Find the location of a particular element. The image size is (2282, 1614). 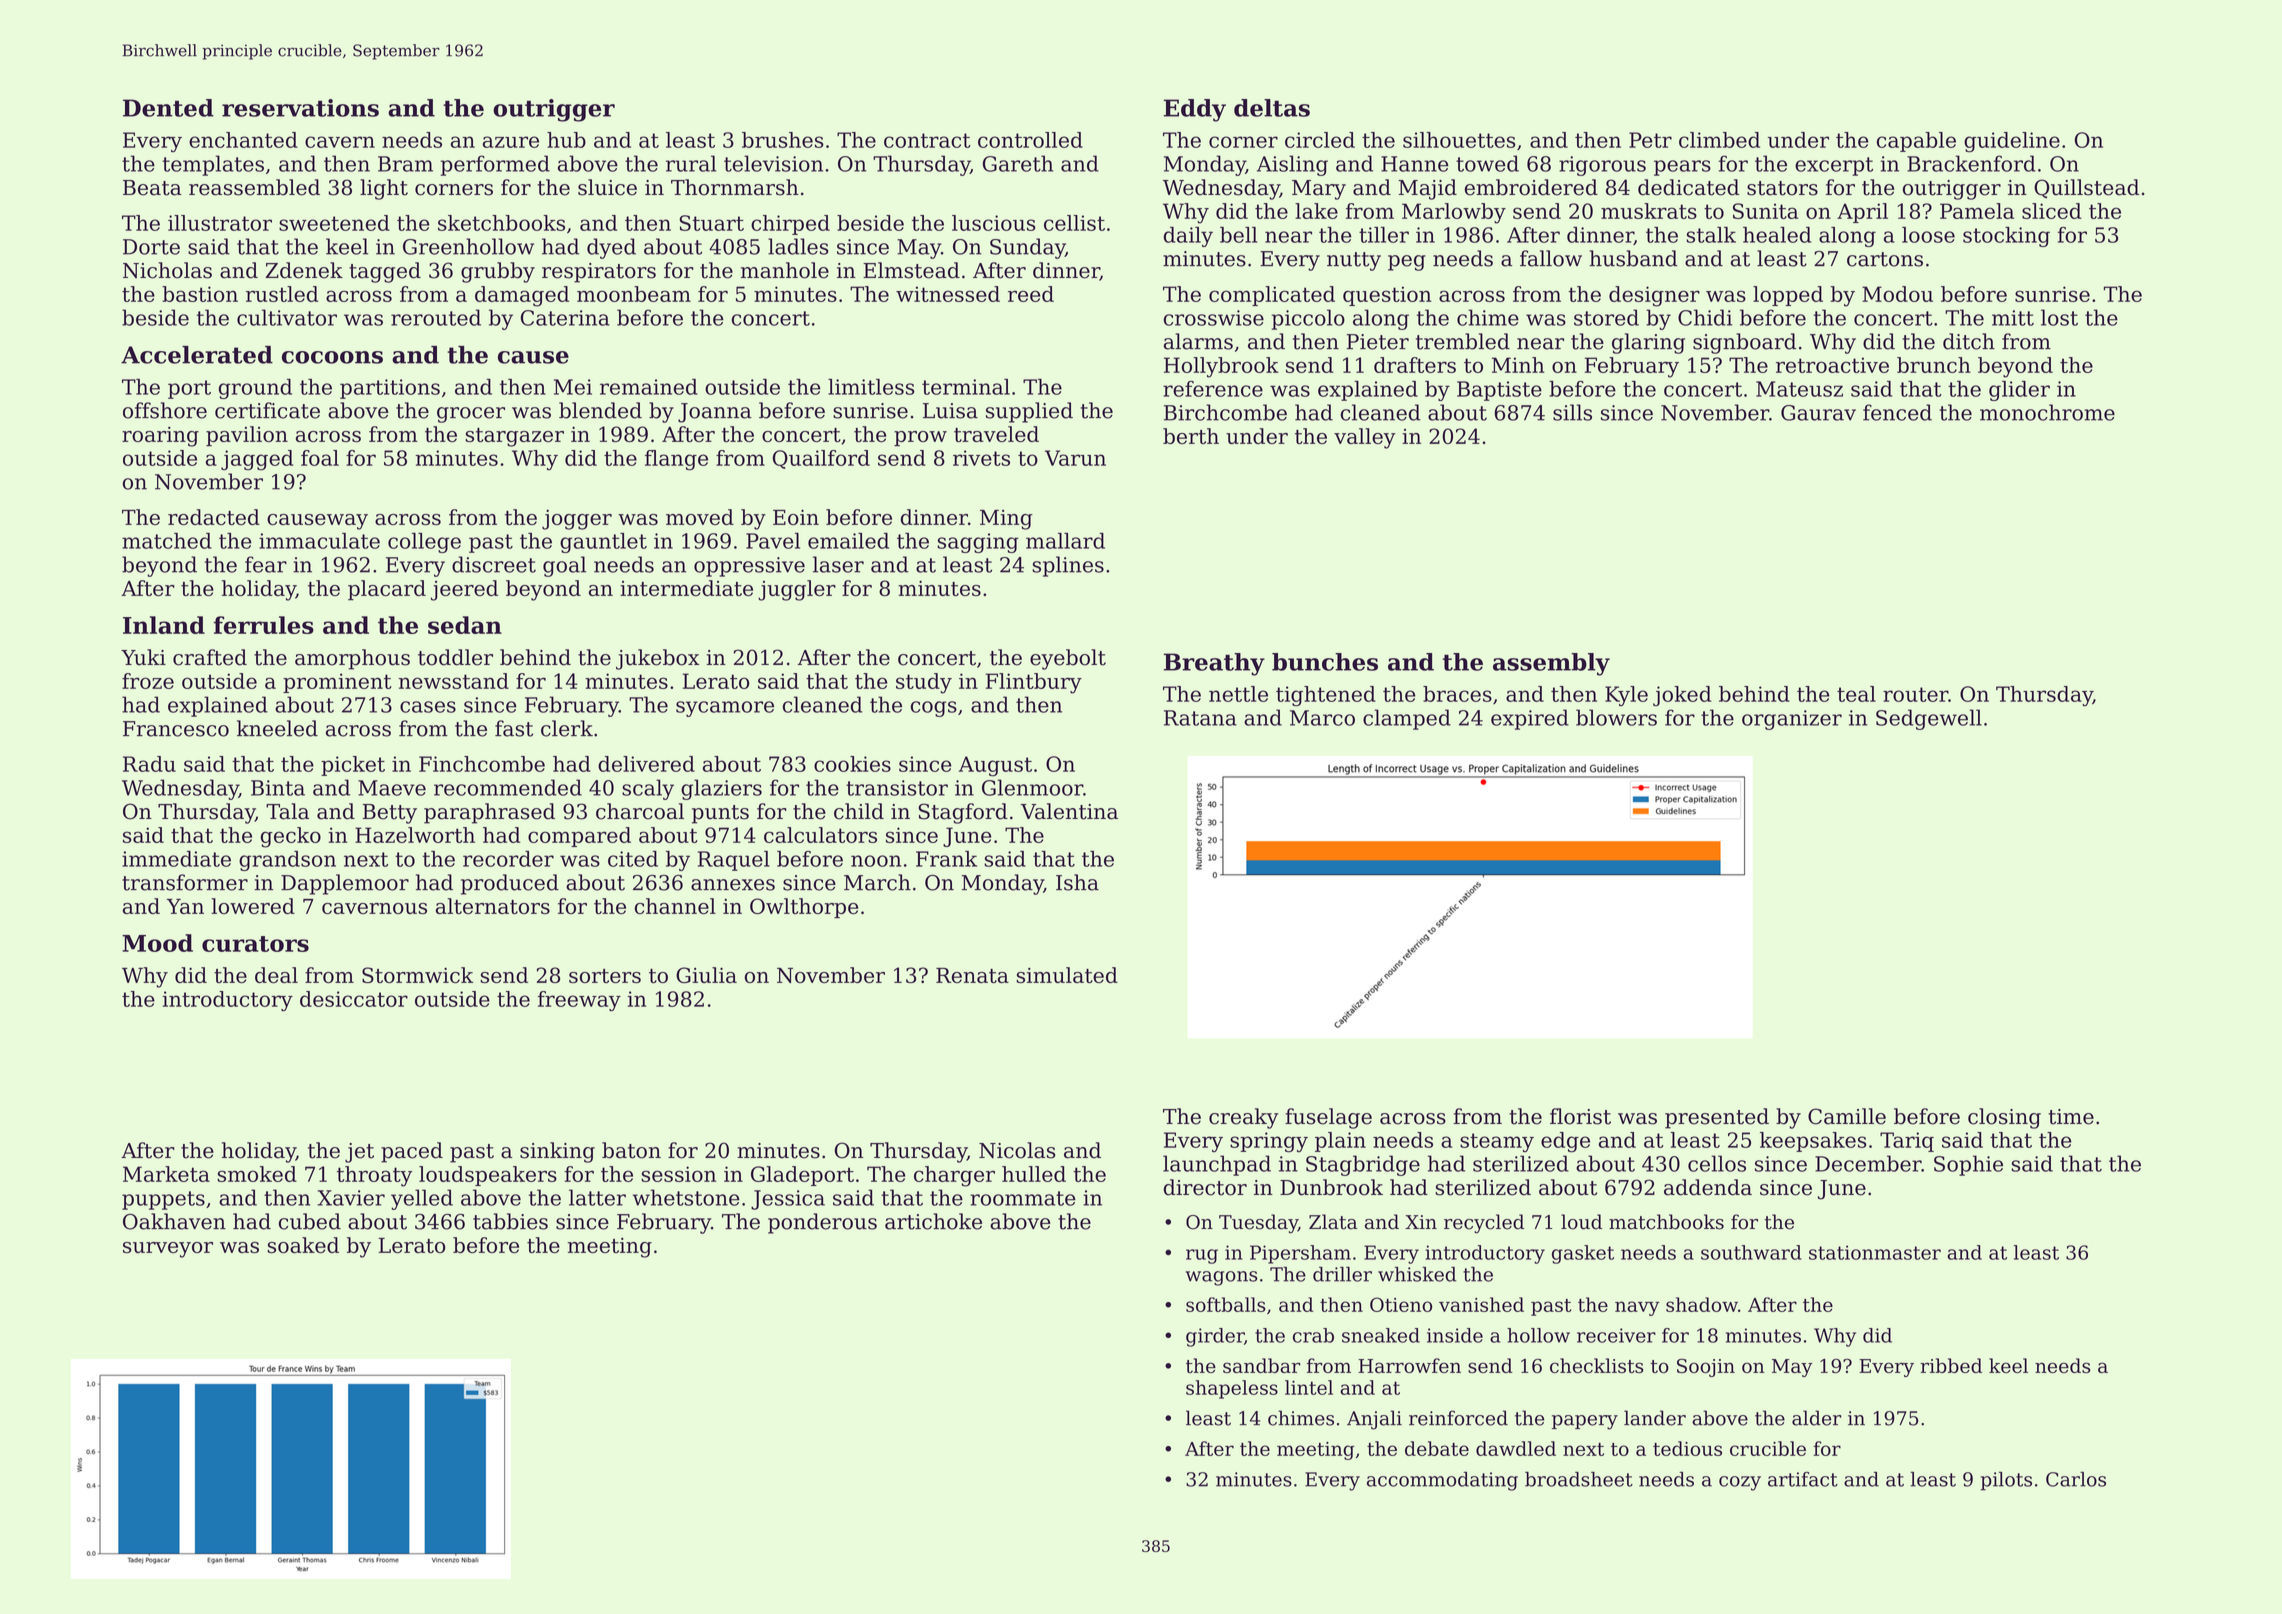

dyed is located at coordinates (611, 248).
